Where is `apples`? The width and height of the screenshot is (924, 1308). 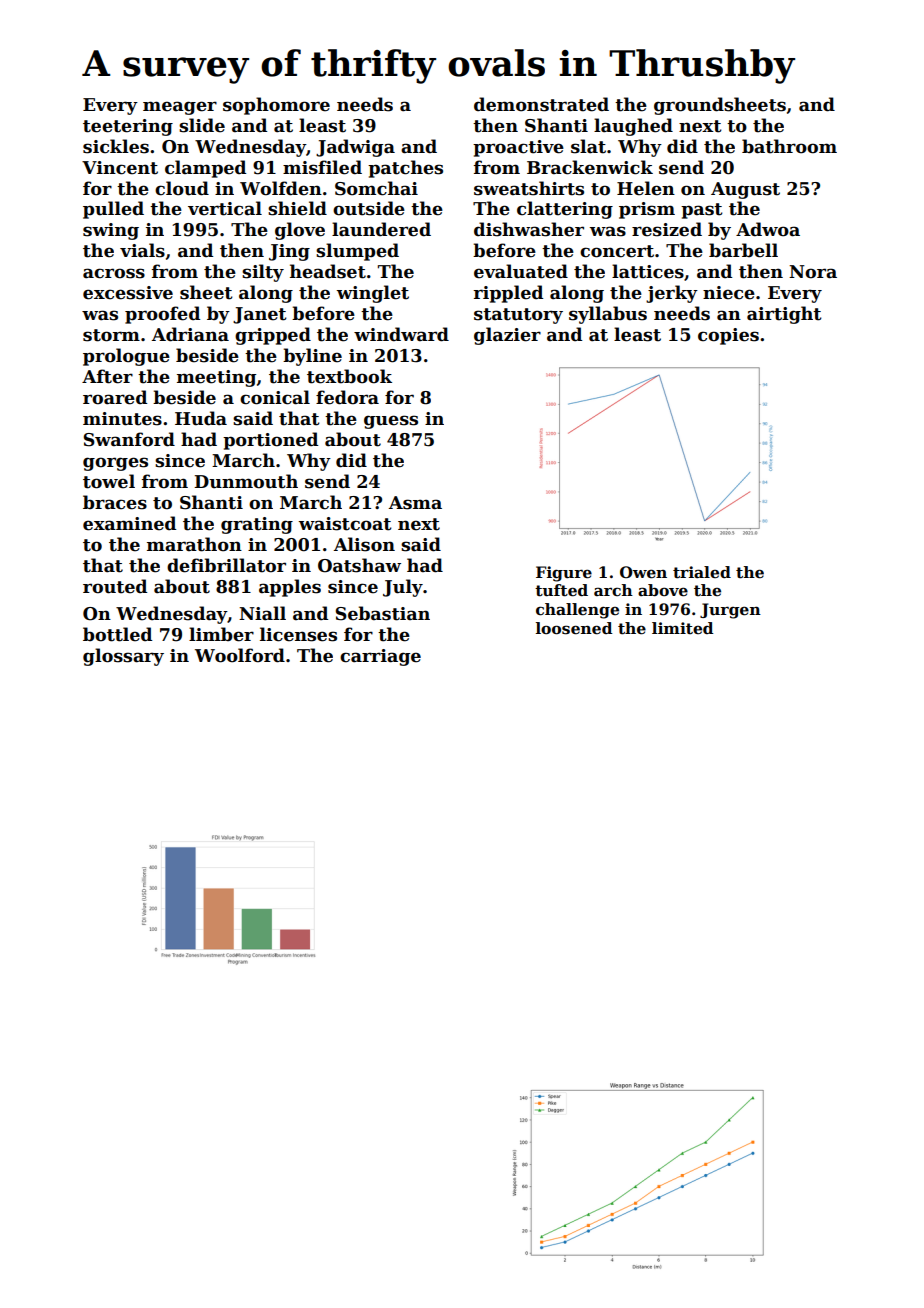
apples is located at coordinates (290, 588).
